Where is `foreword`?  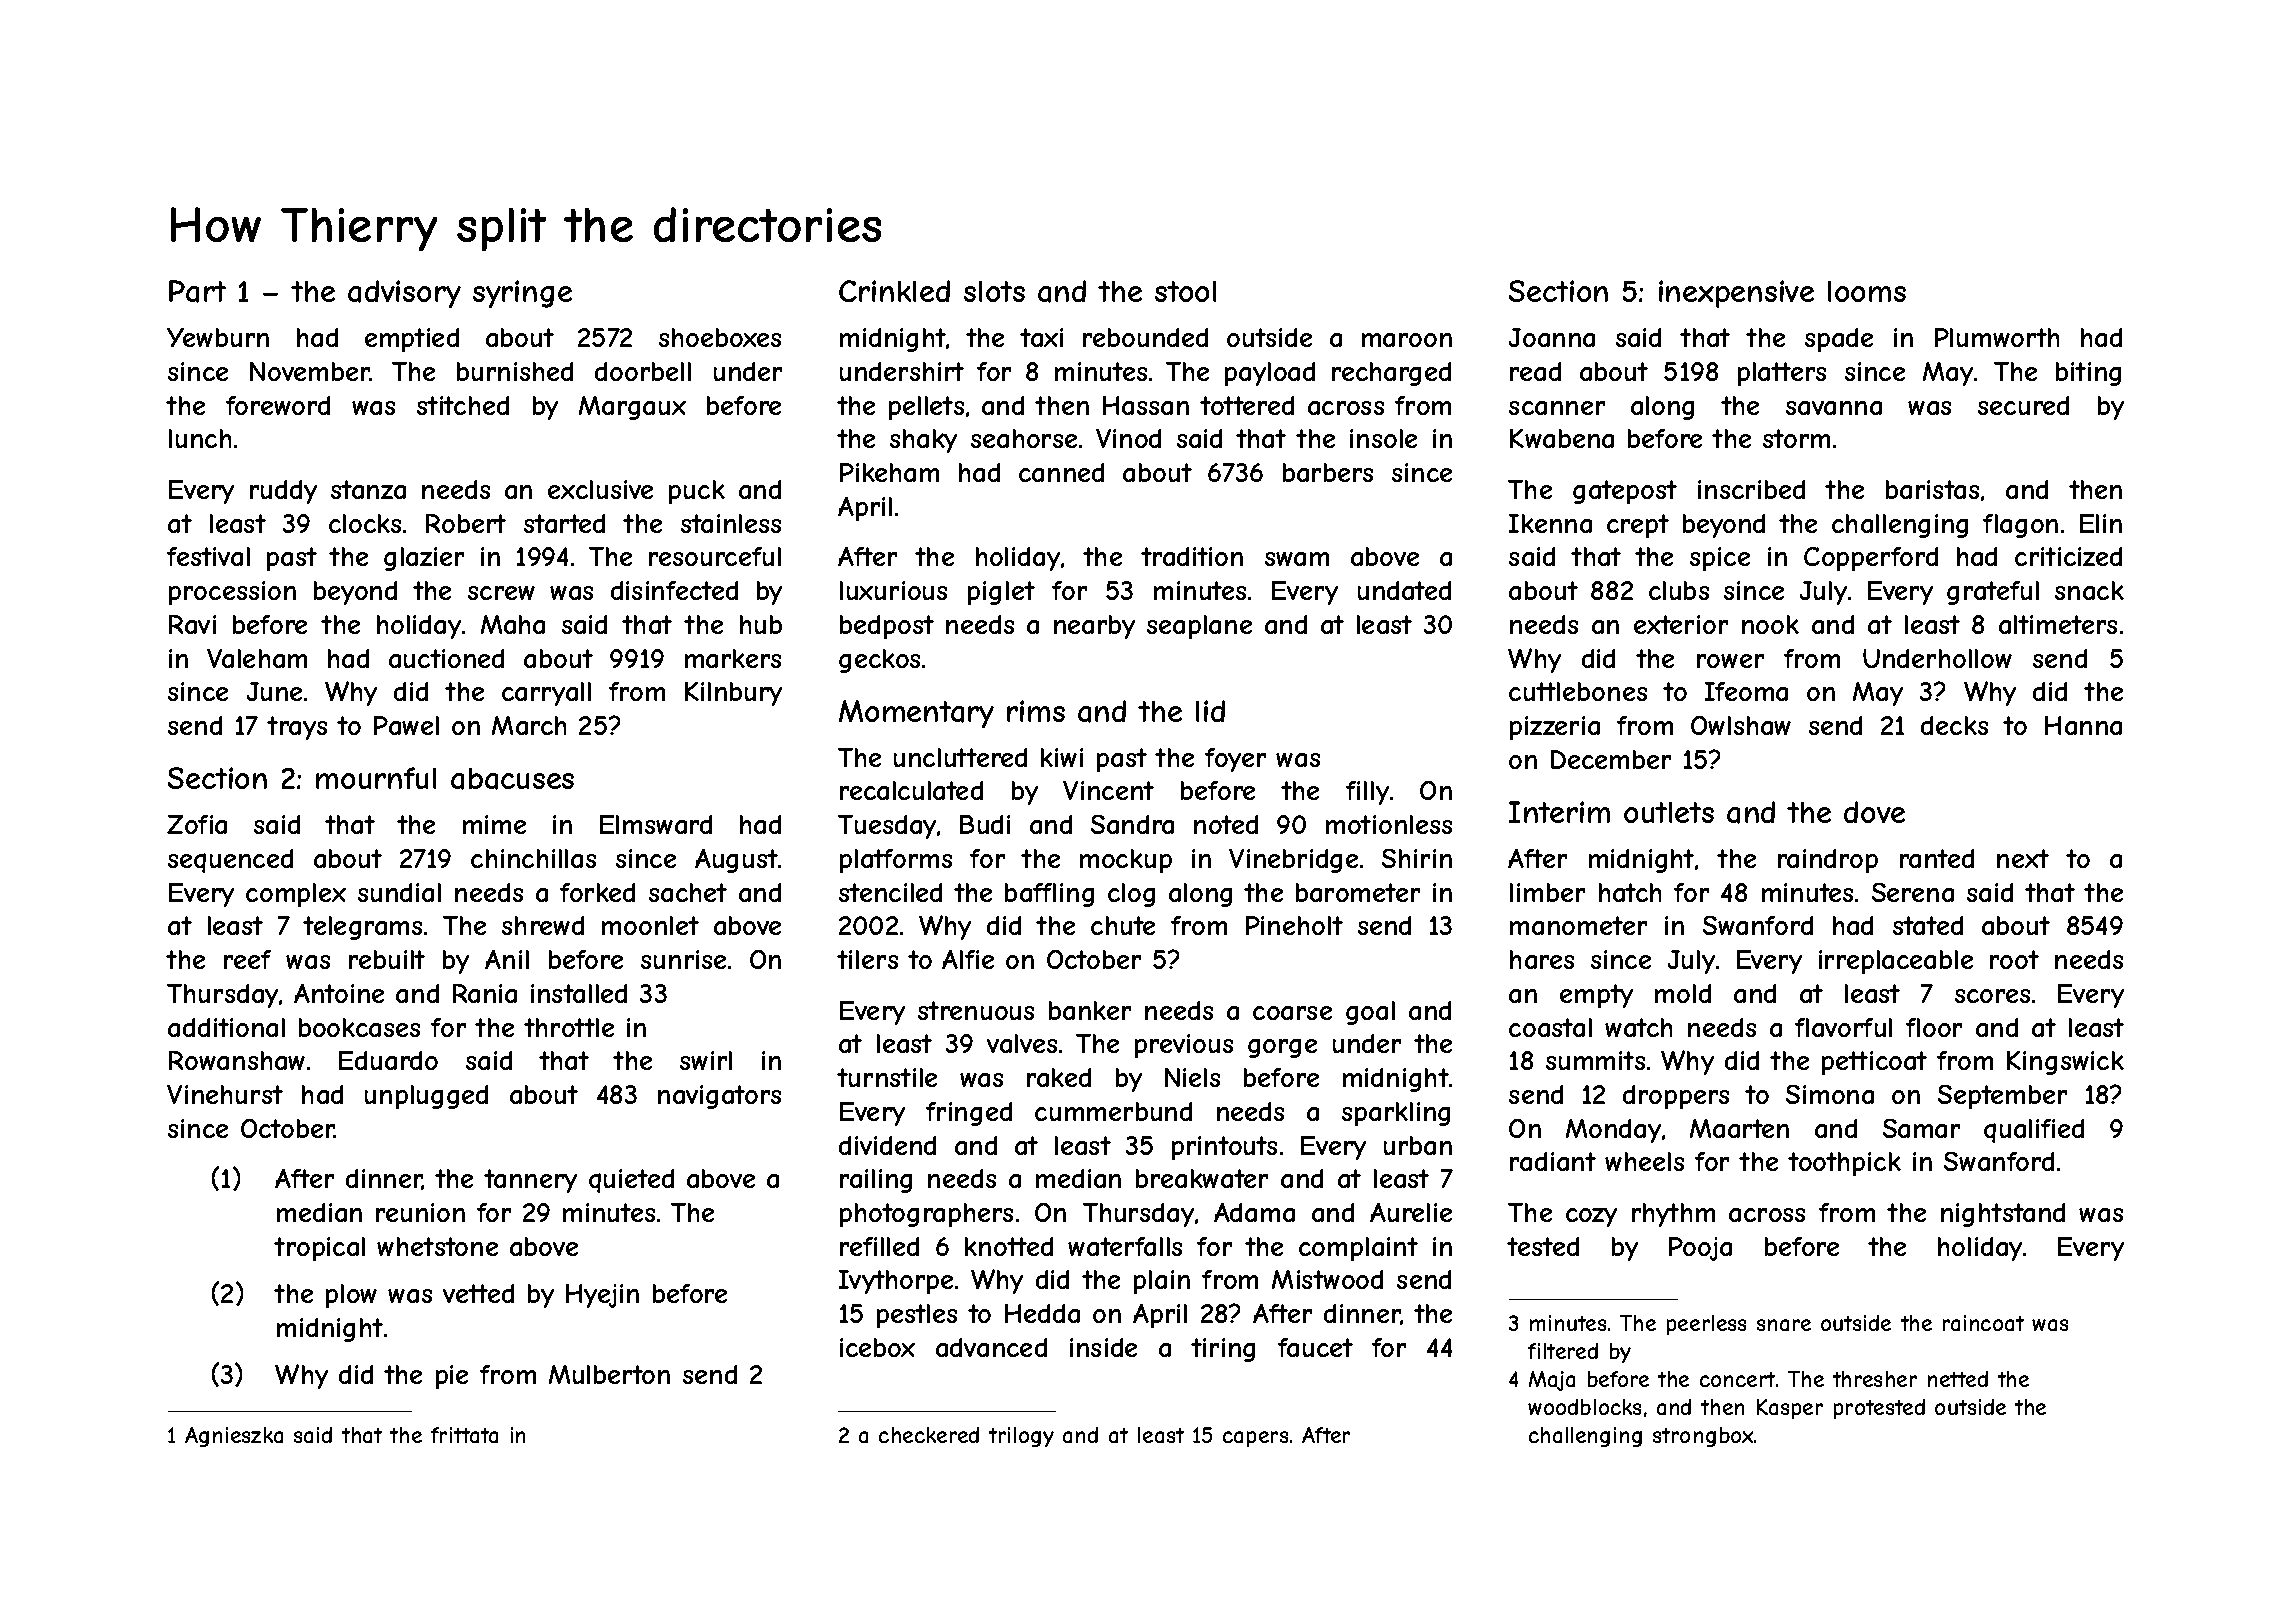 foreword is located at coordinates (278, 405).
